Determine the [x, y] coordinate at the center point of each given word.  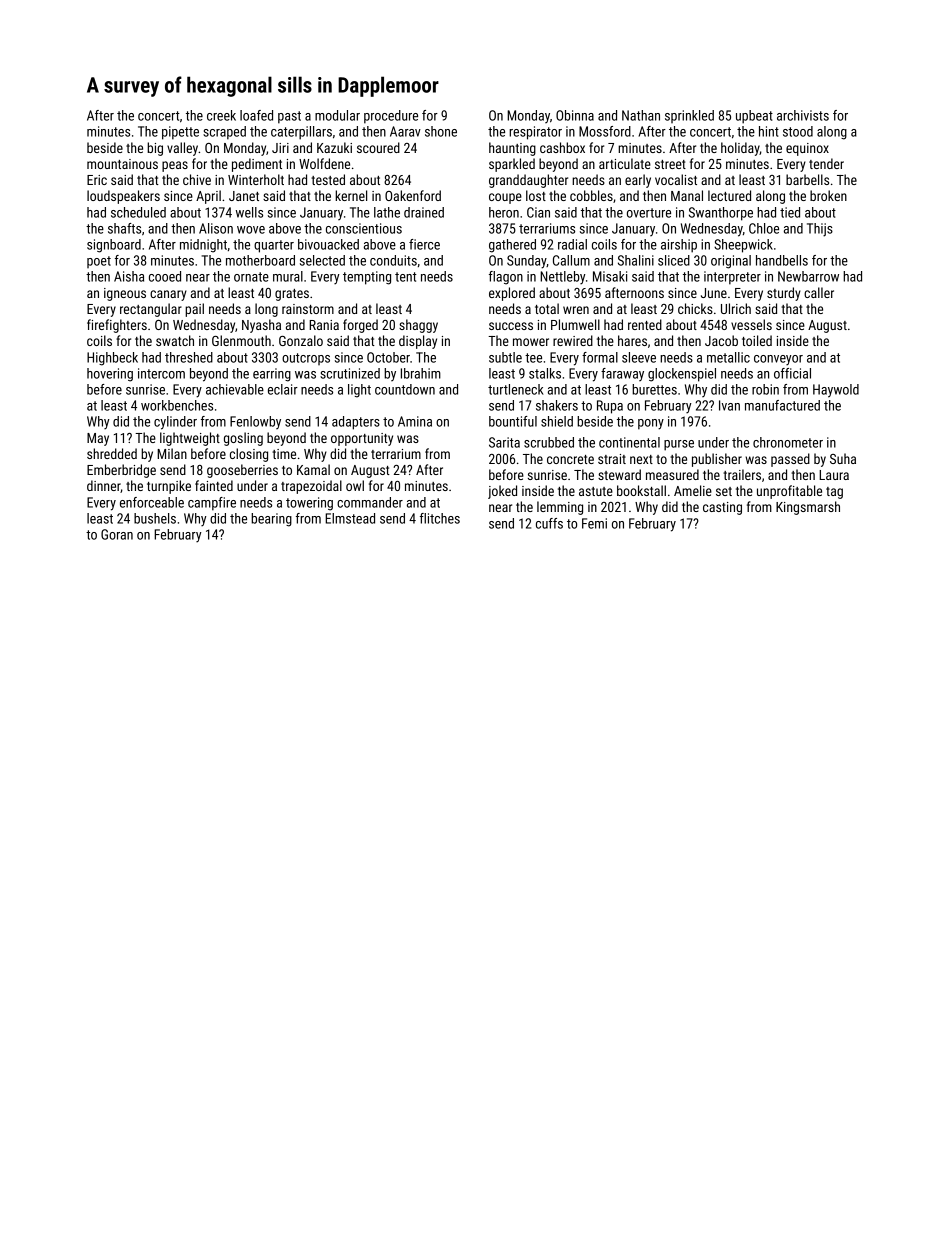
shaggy [418, 326]
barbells [807, 179]
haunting [512, 149]
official [792, 373]
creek [221, 115]
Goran [117, 534]
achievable [235, 389]
